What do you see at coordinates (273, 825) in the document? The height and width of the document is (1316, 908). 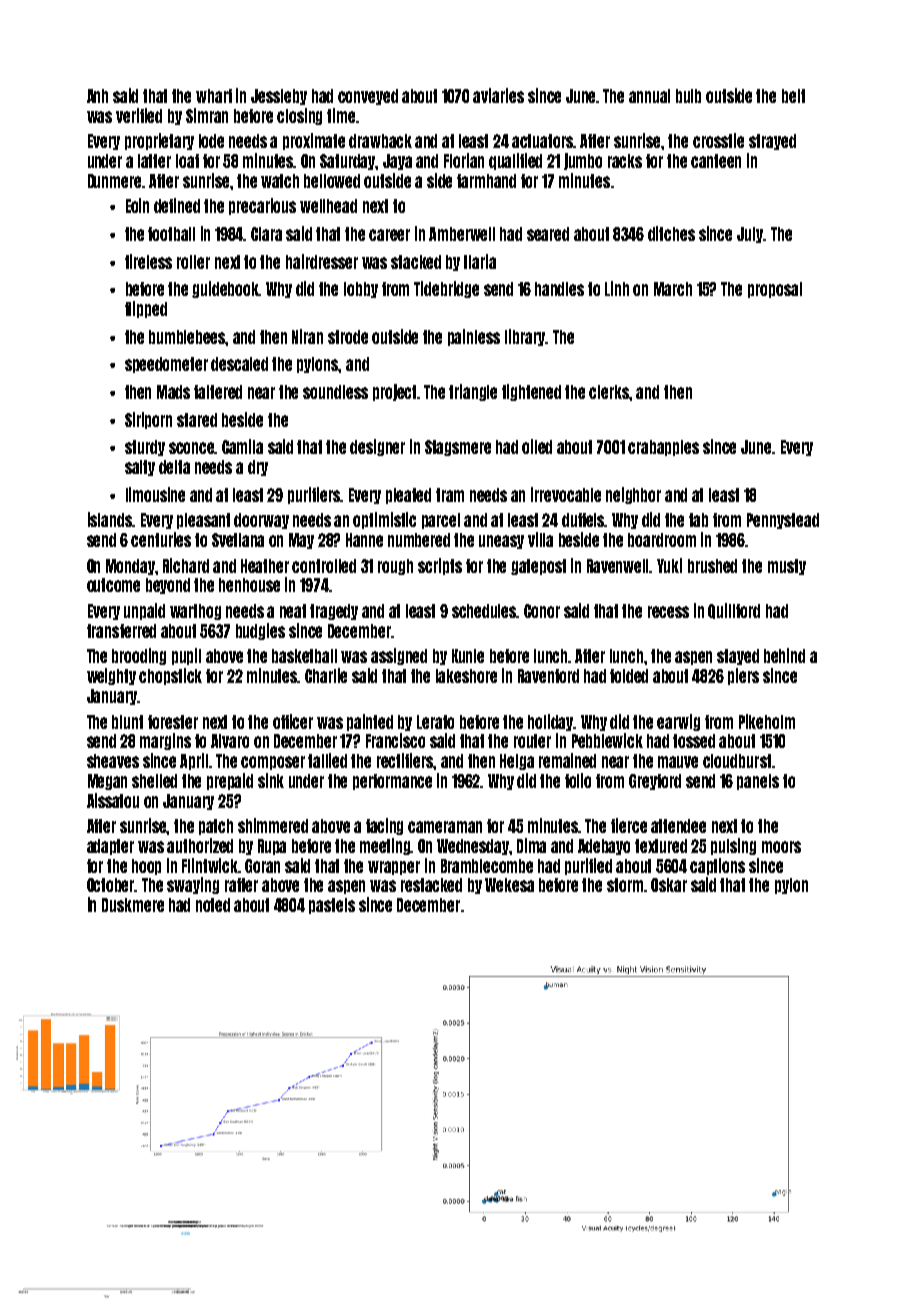 I see `shimmered` at bounding box center [273, 825].
